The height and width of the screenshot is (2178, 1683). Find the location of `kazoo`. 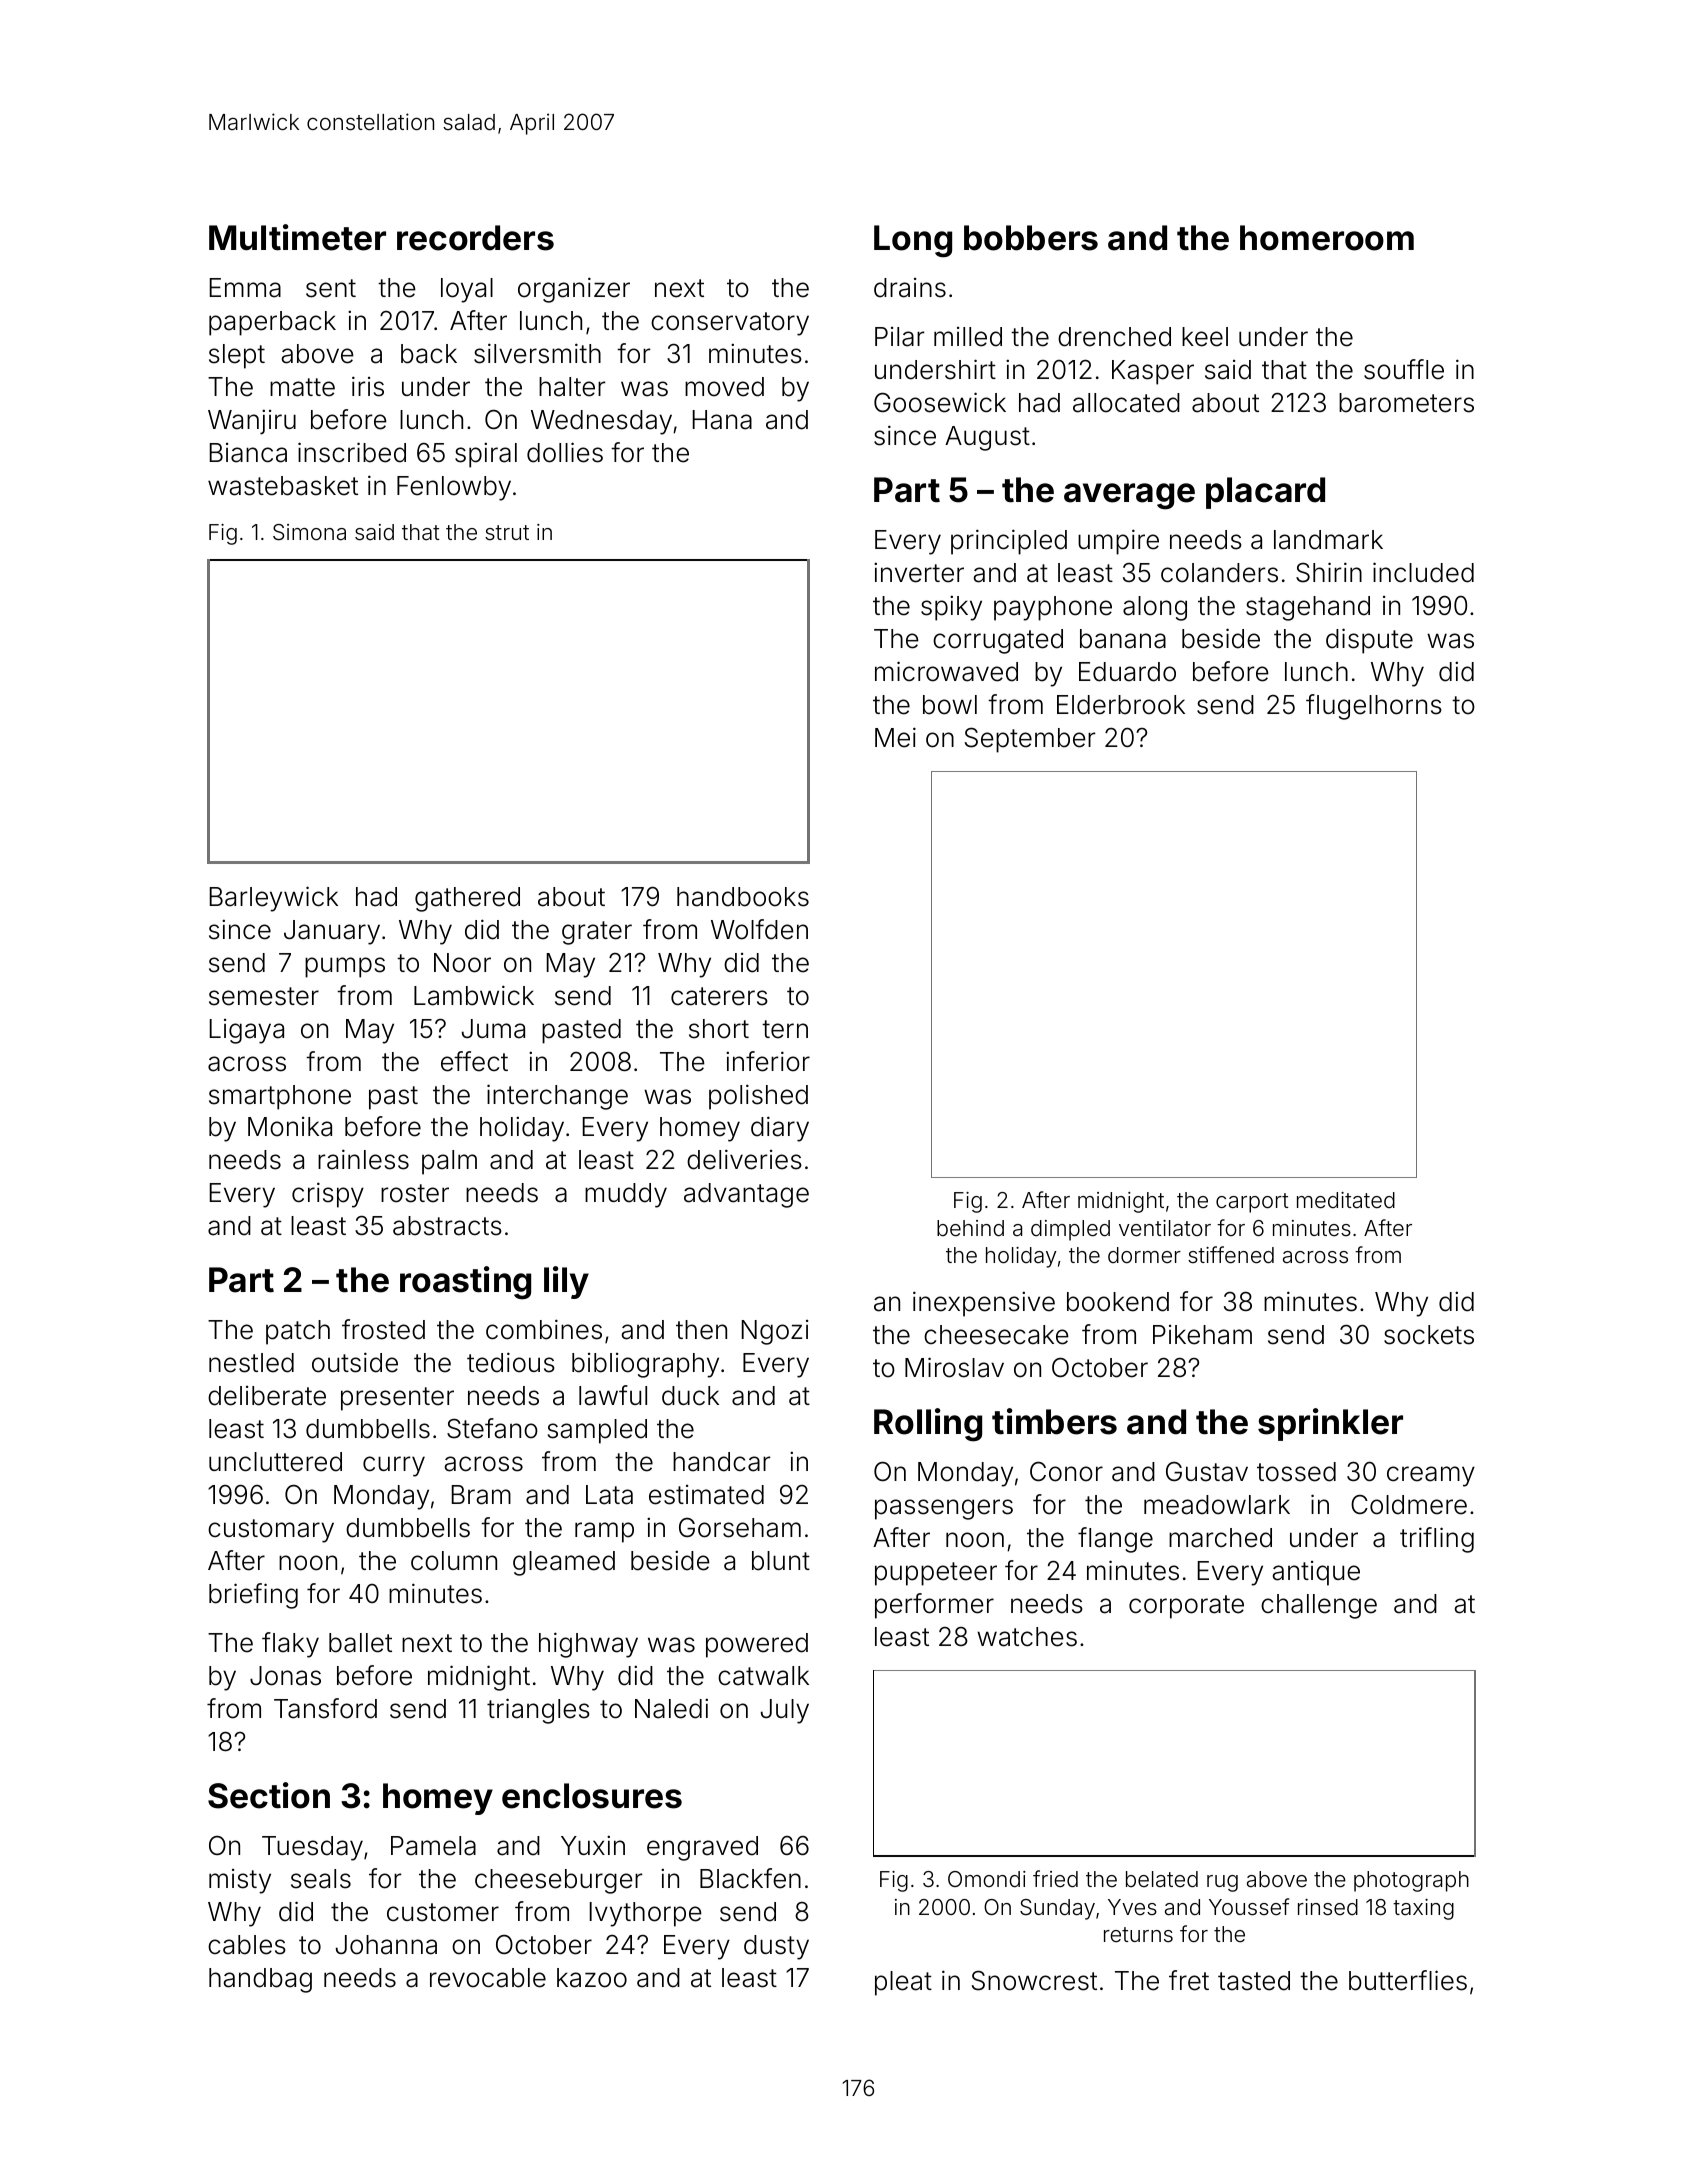

kazoo is located at coordinates (592, 1978).
